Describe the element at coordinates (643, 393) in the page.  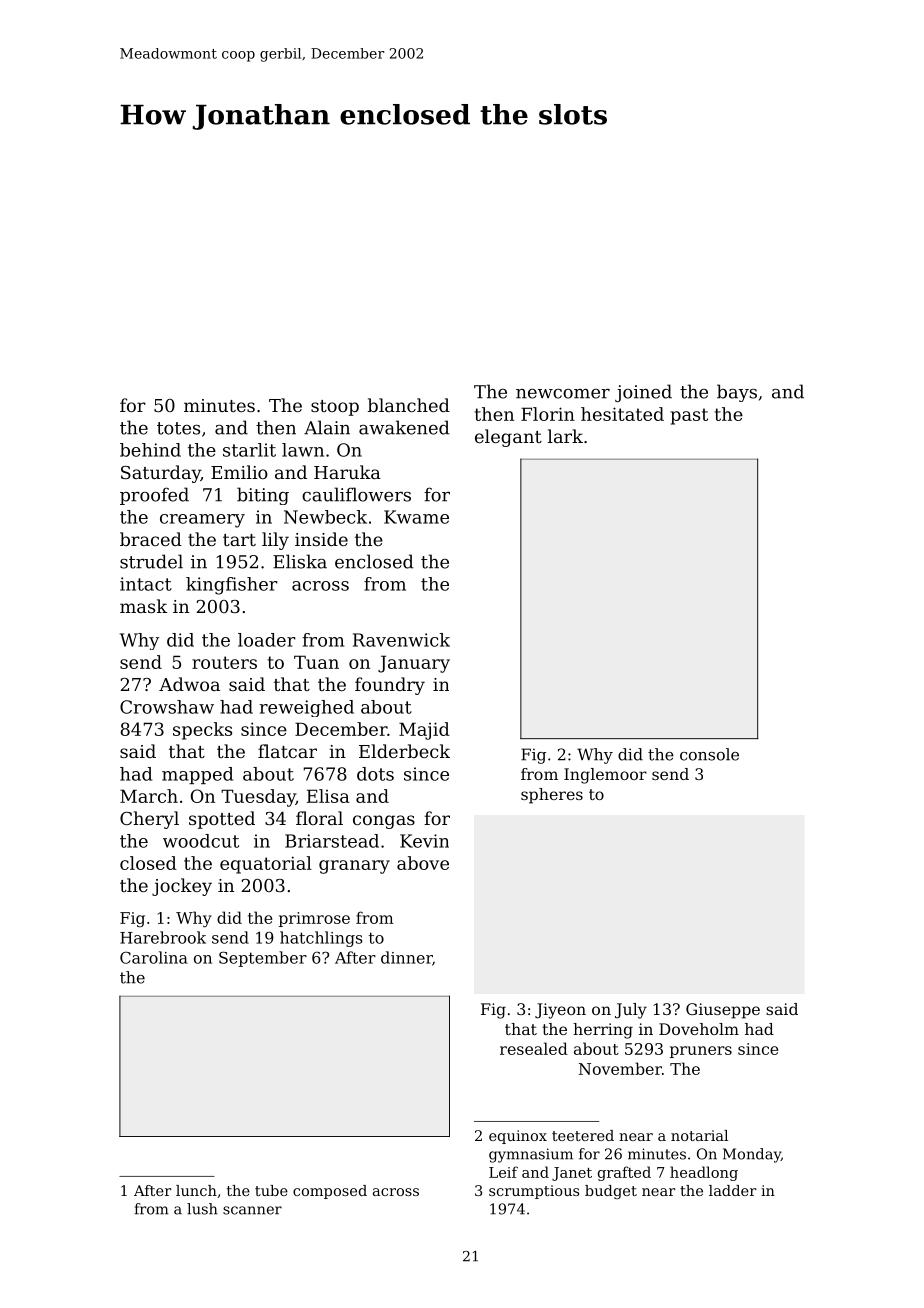
I see `joined` at that location.
